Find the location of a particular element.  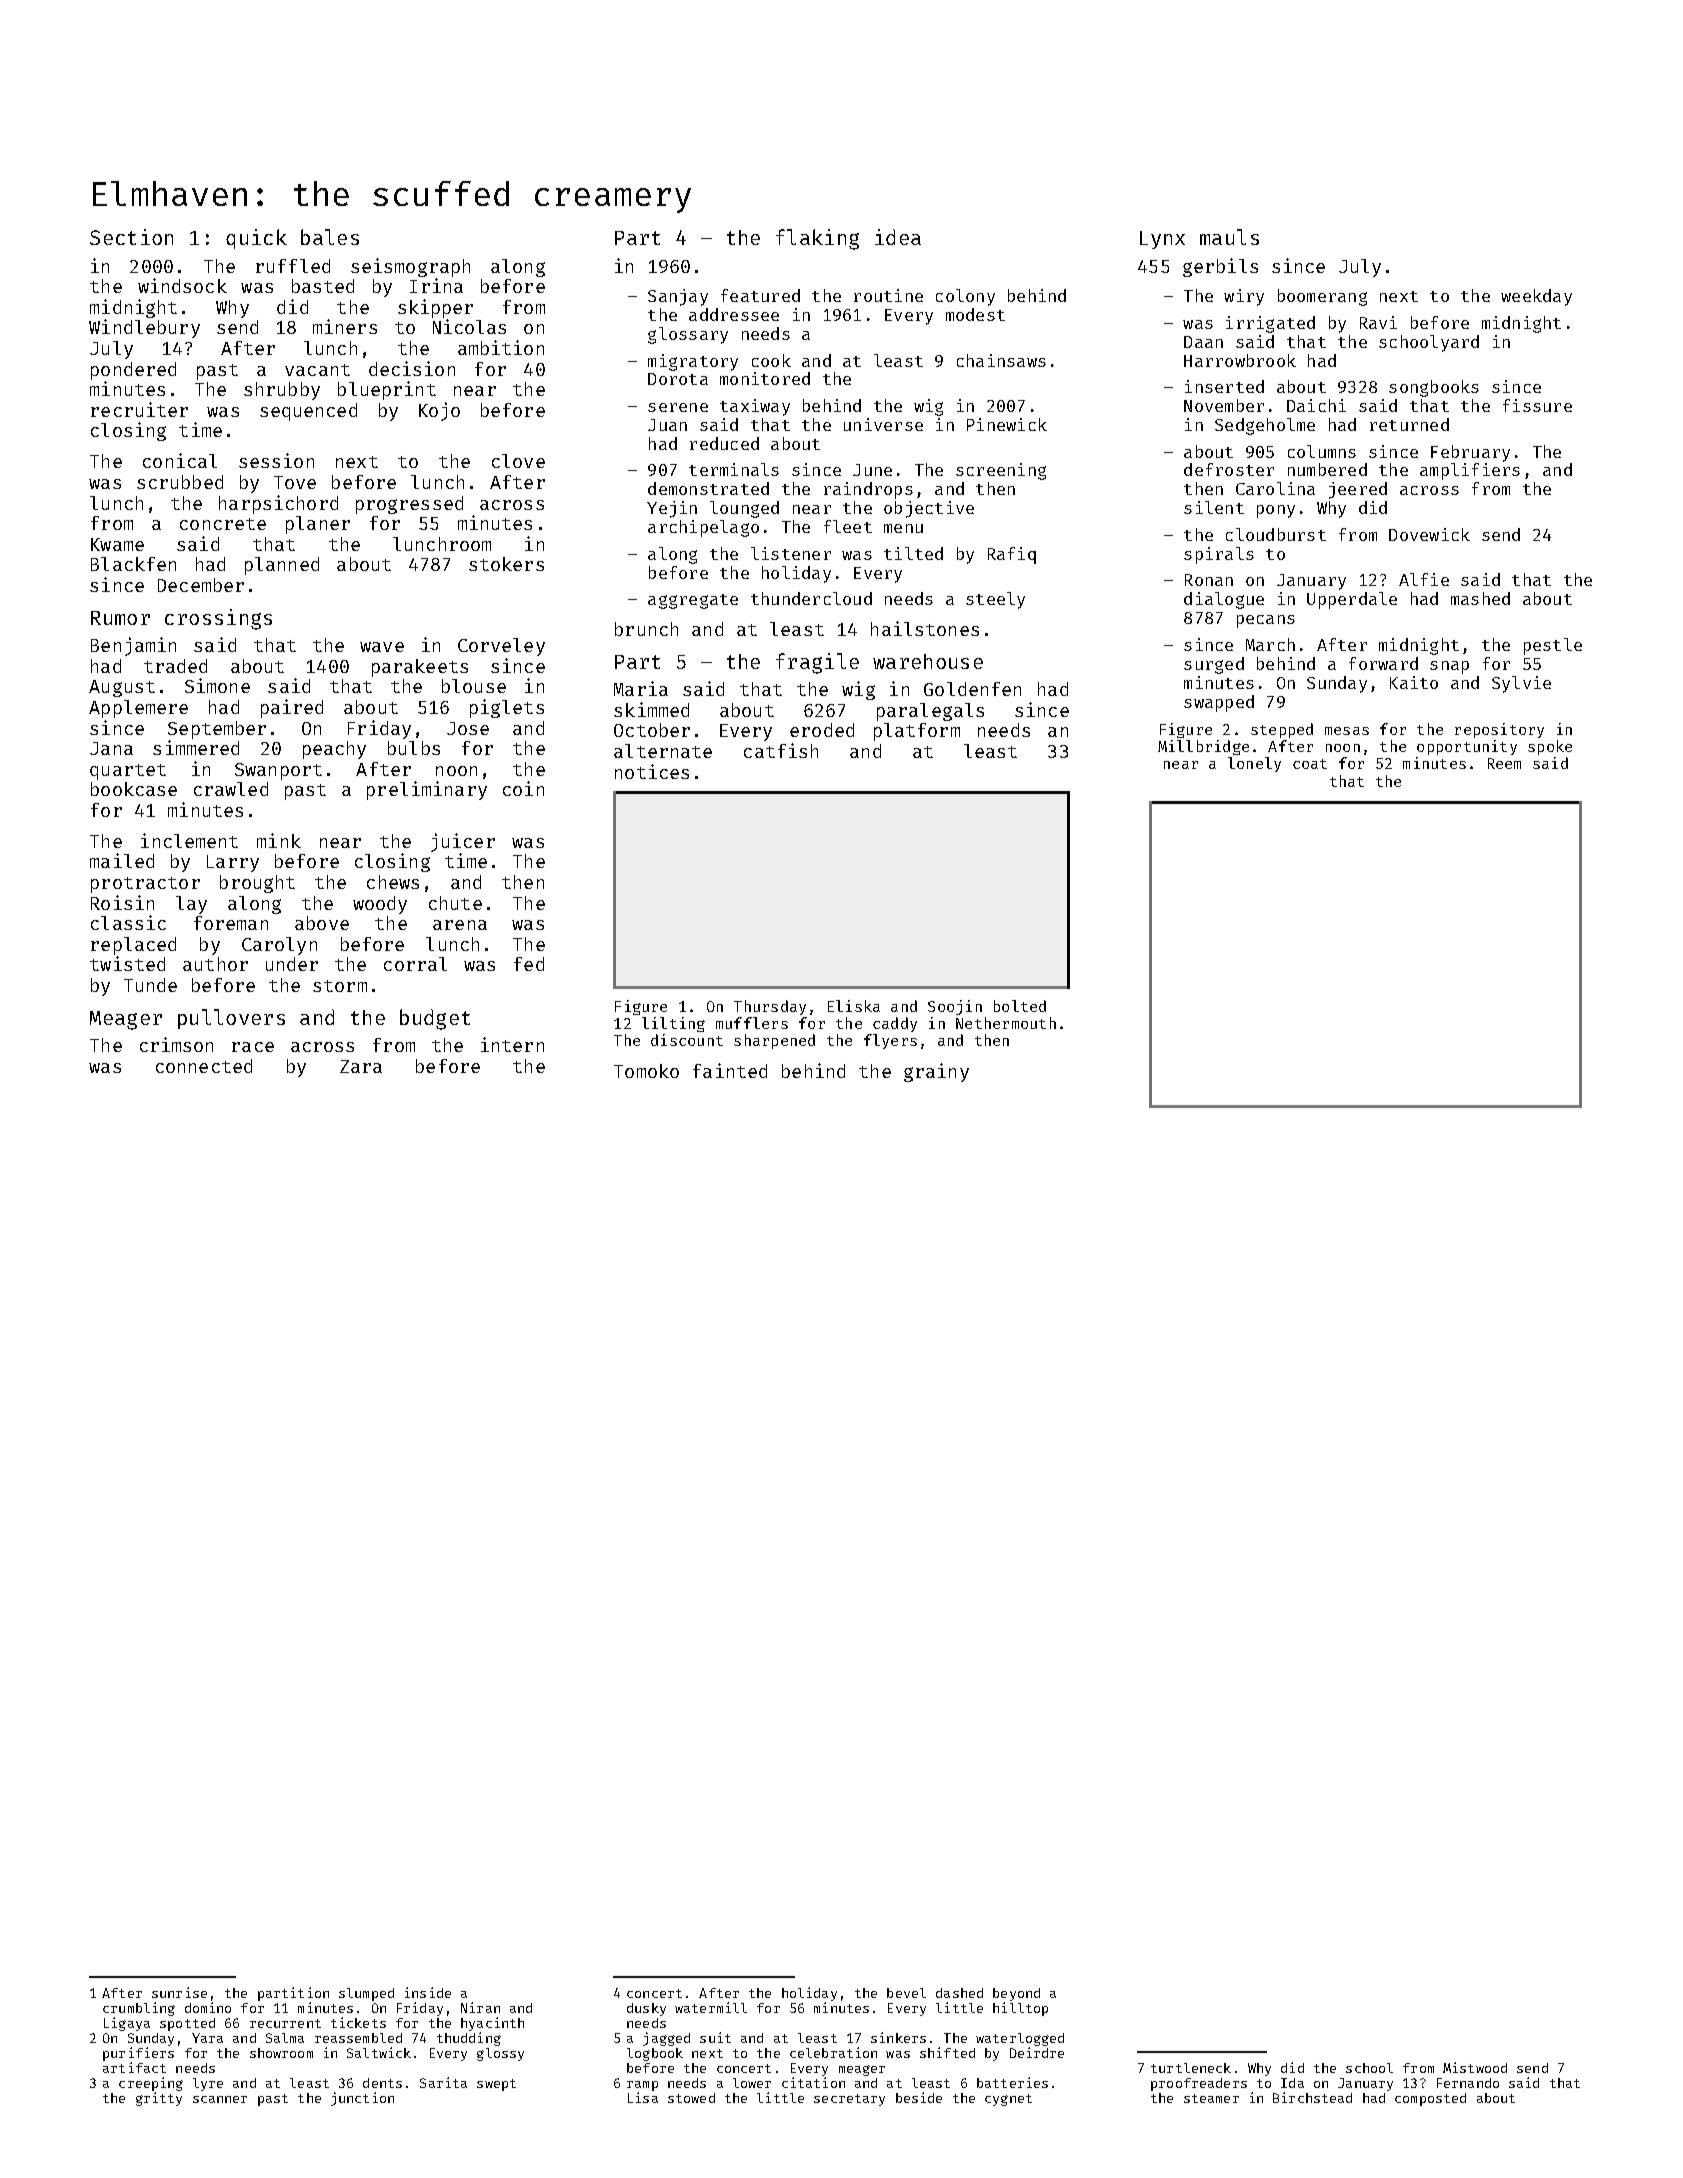

composted is located at coordinates (1430, 2099).
